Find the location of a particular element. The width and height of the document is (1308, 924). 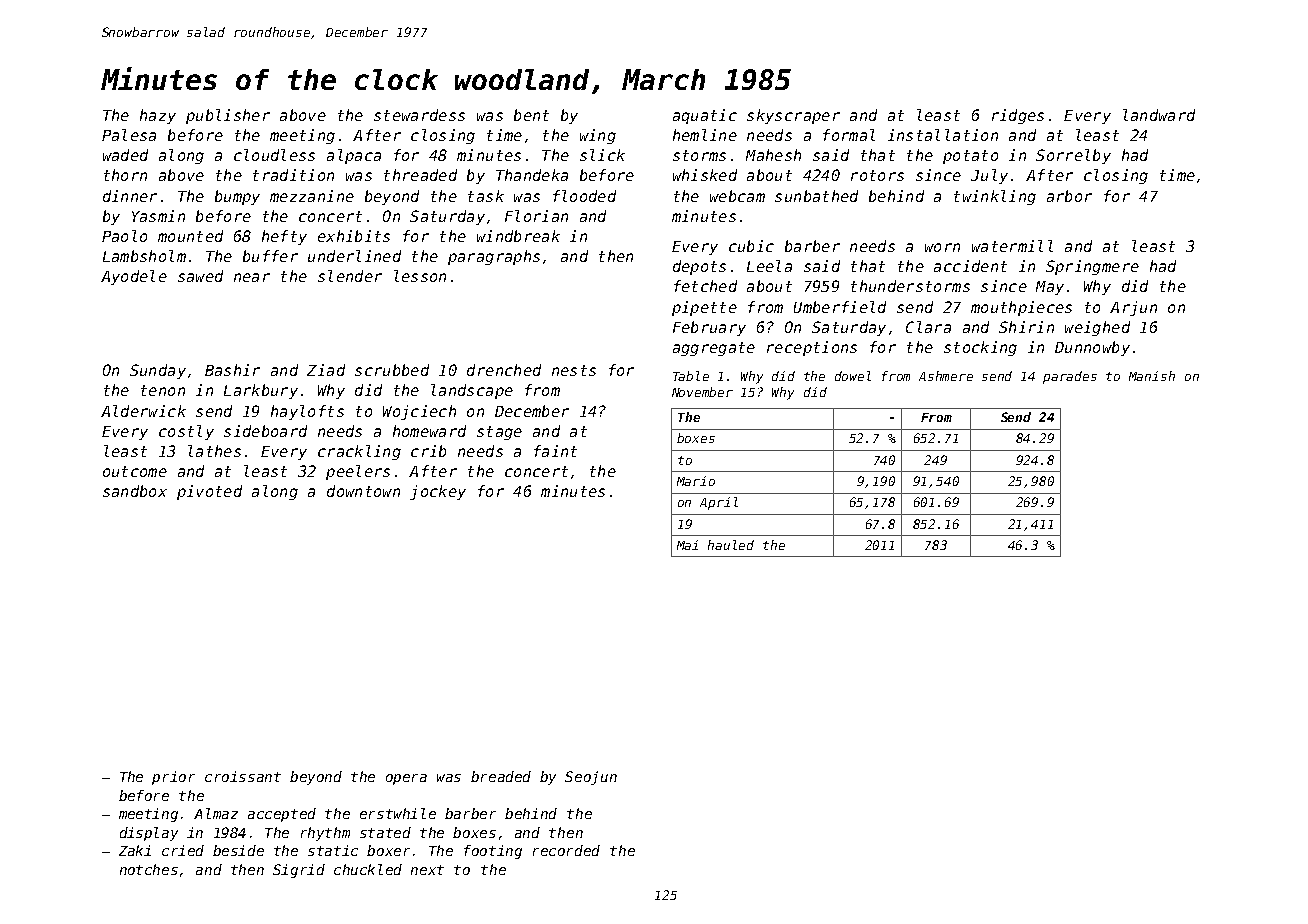

installation is located at coordinates (943, 135).
